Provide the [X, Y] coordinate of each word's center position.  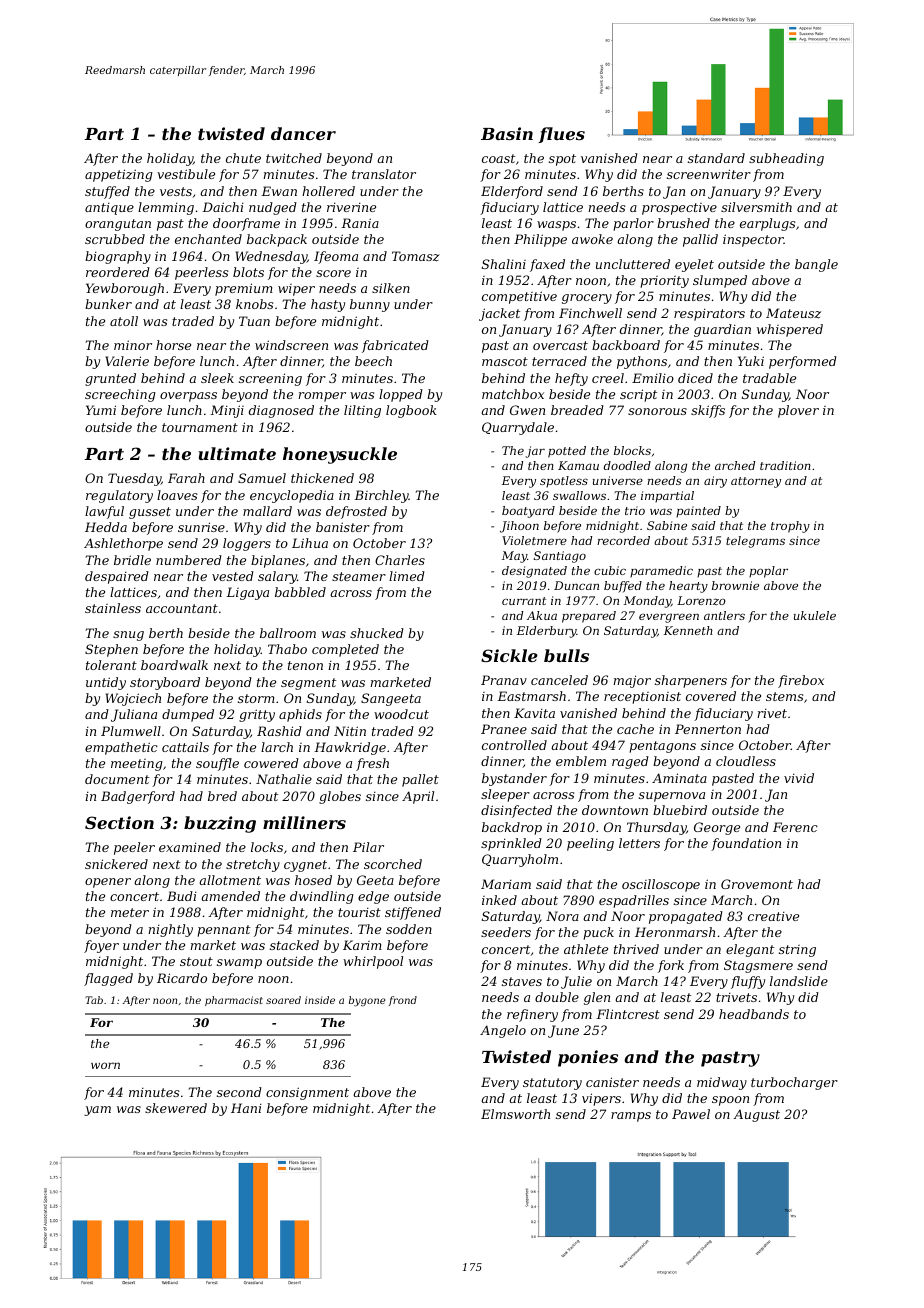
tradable [769, 378]
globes [340, 797]
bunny [370, 305]
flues [561, 135]
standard [716, 158]
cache [635, 729]
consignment [307, 1093]
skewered [176, 1108]
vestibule [186, 174]
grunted [110, 379]
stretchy [253, 865]
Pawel [691, 1114]
